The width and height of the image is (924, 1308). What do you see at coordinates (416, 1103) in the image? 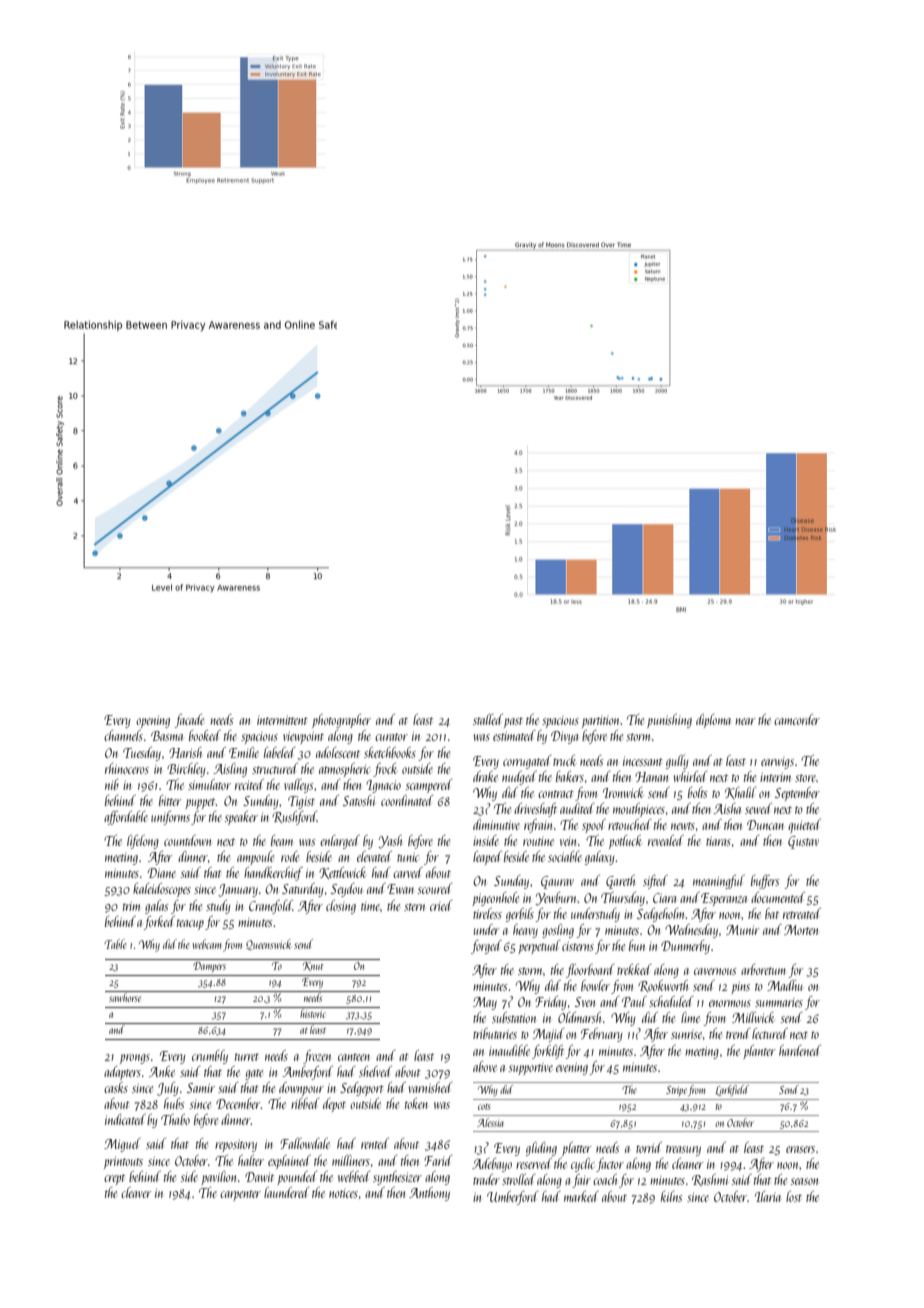
I see `token` at bounding box center [416, 1103].
